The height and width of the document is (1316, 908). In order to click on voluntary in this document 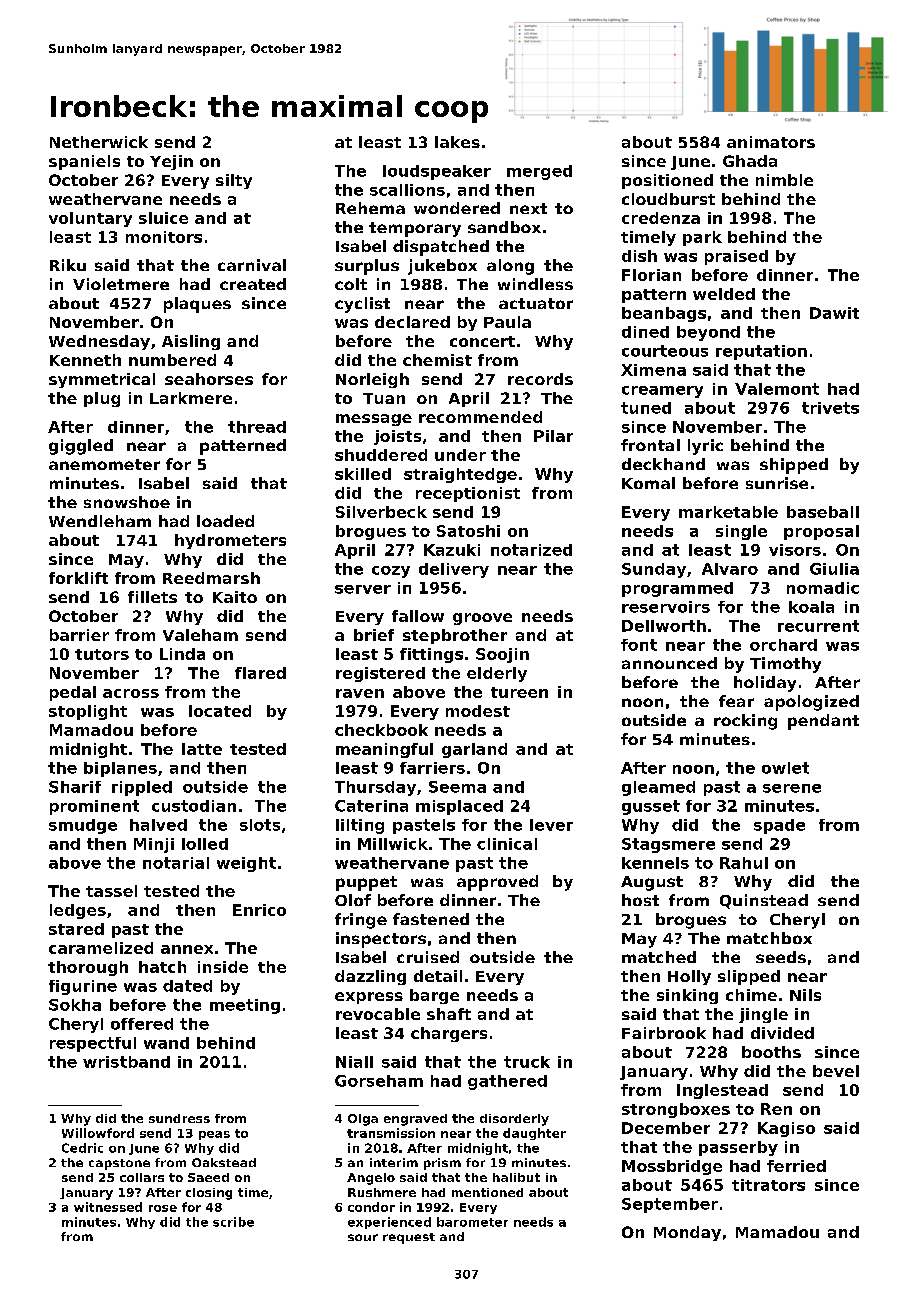, I will do `click(90, 219)`.
